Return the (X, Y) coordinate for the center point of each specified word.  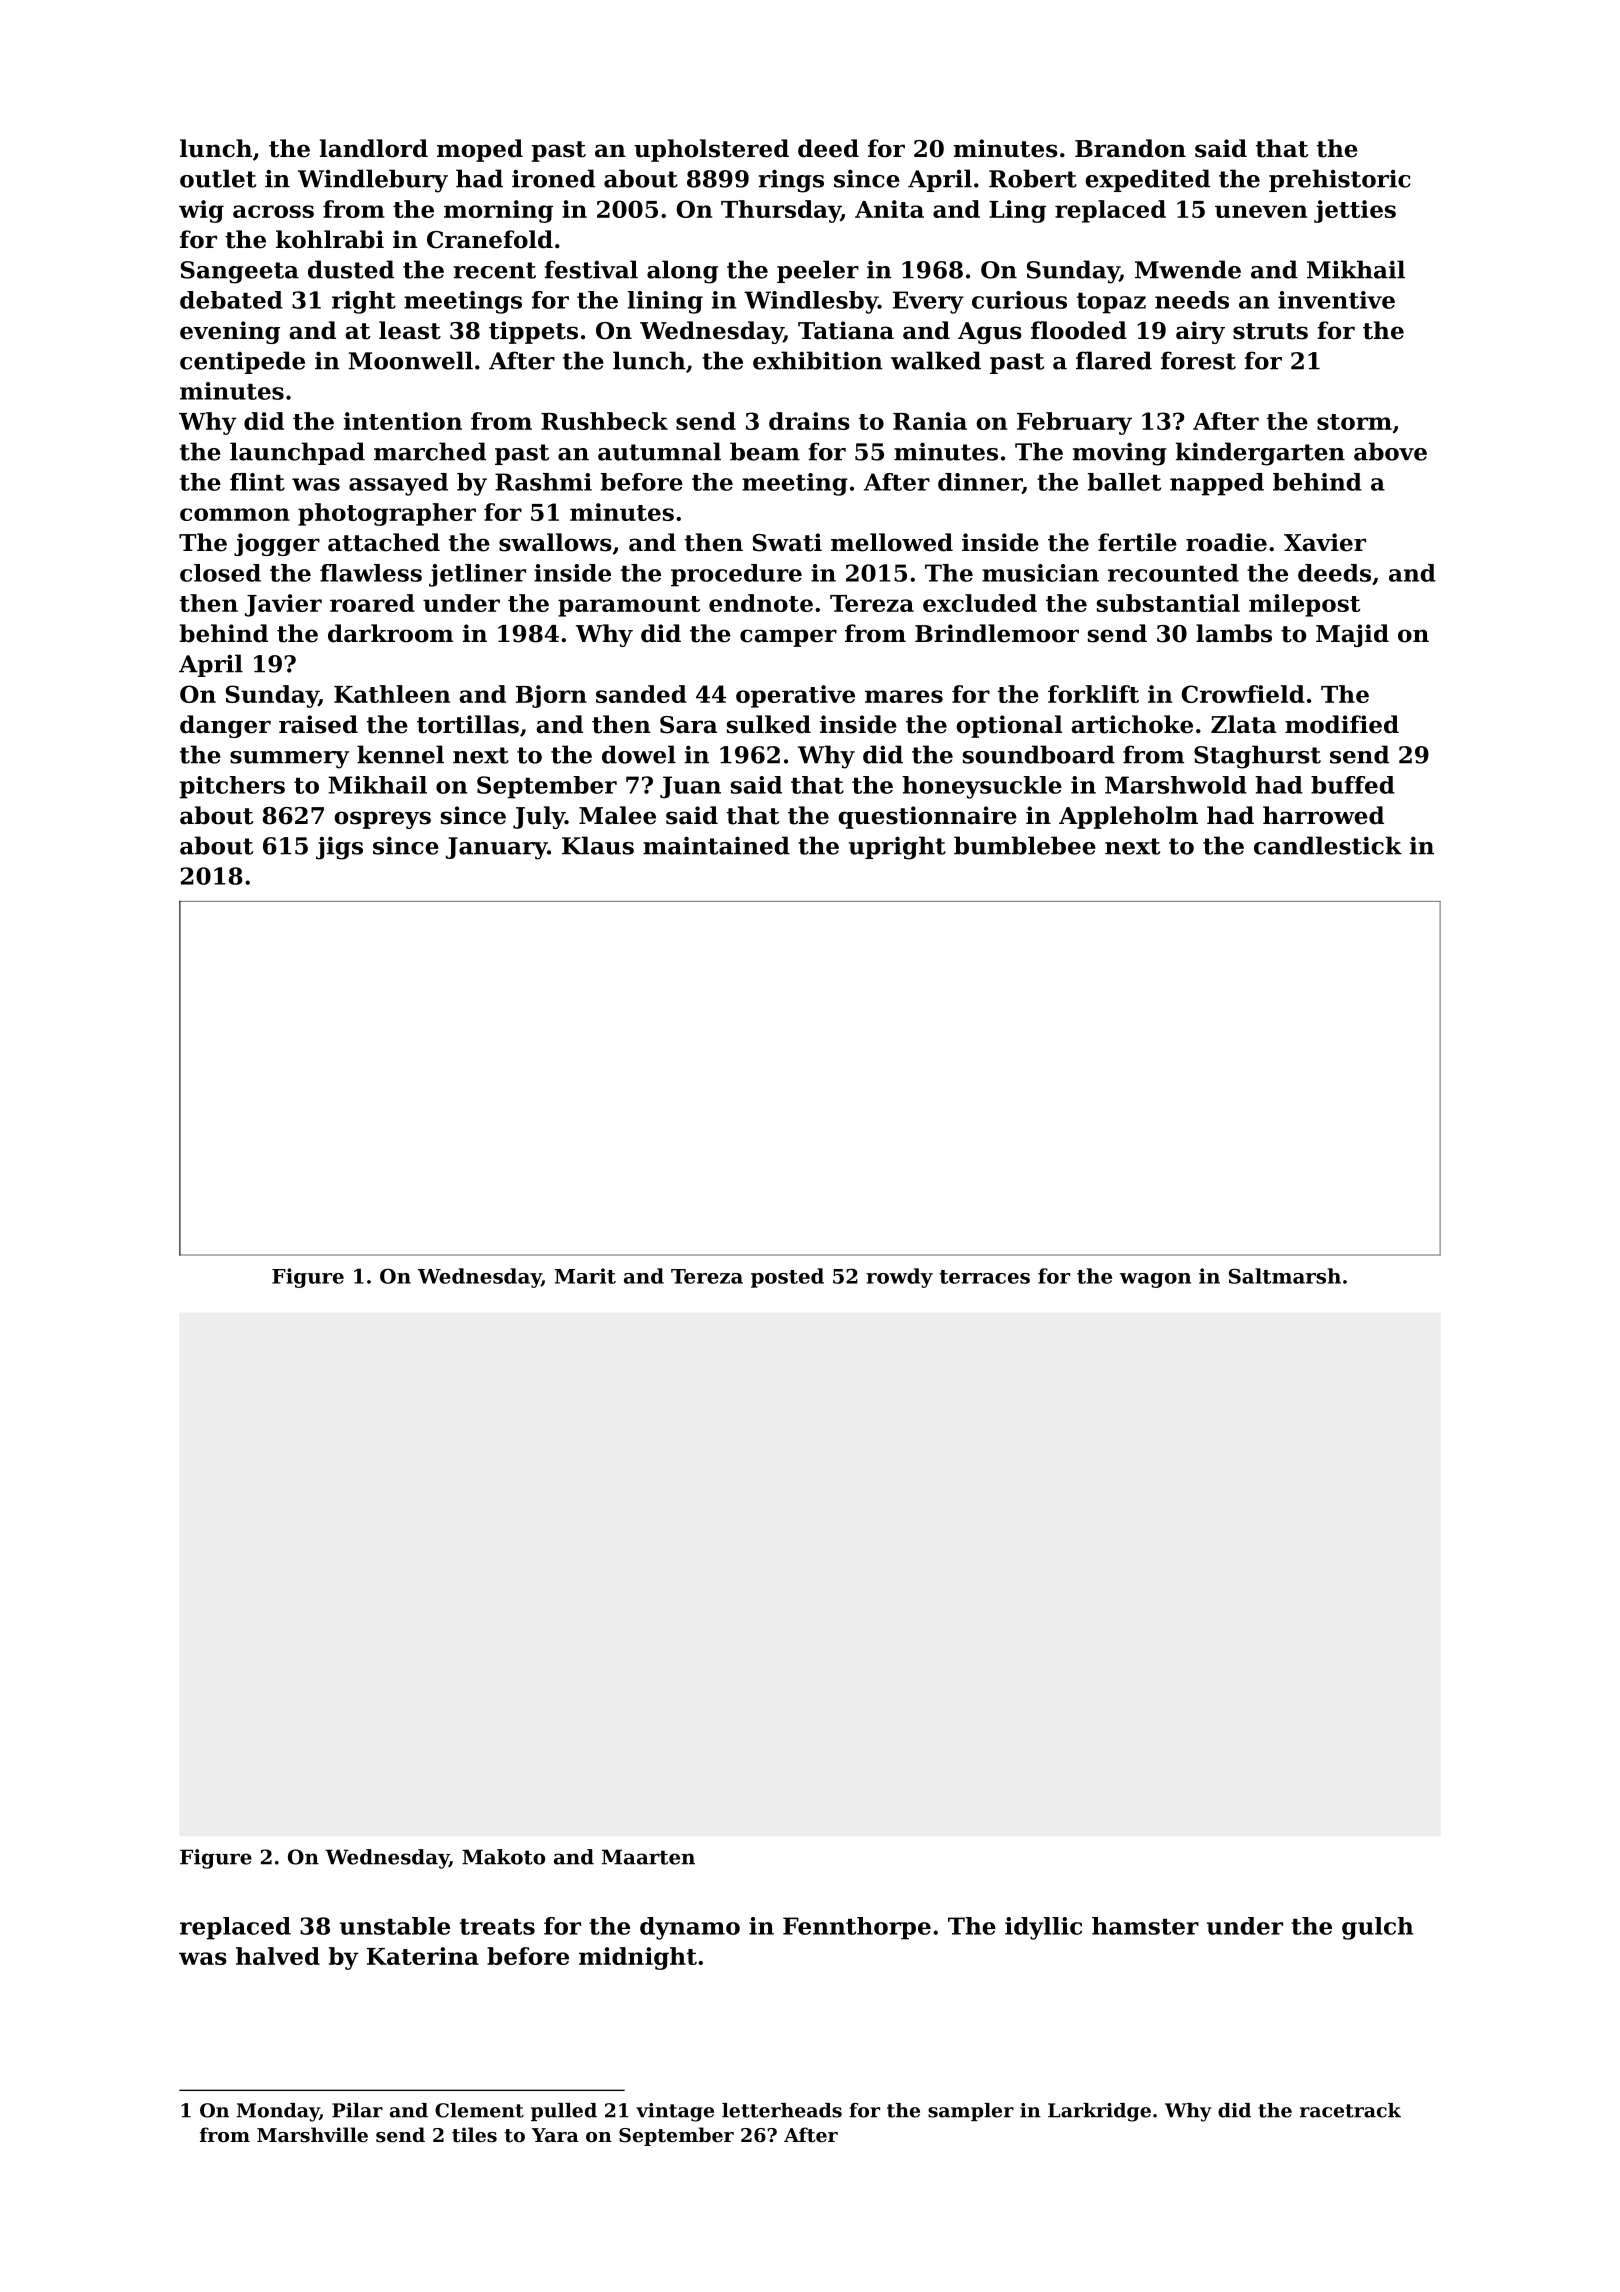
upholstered (711, 150)
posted (787, 1278)
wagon (1155, 1280)
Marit (585, 1276)
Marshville (312, 2134)
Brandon (1130, 148)
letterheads (782, 2110)
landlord (374, 148)
